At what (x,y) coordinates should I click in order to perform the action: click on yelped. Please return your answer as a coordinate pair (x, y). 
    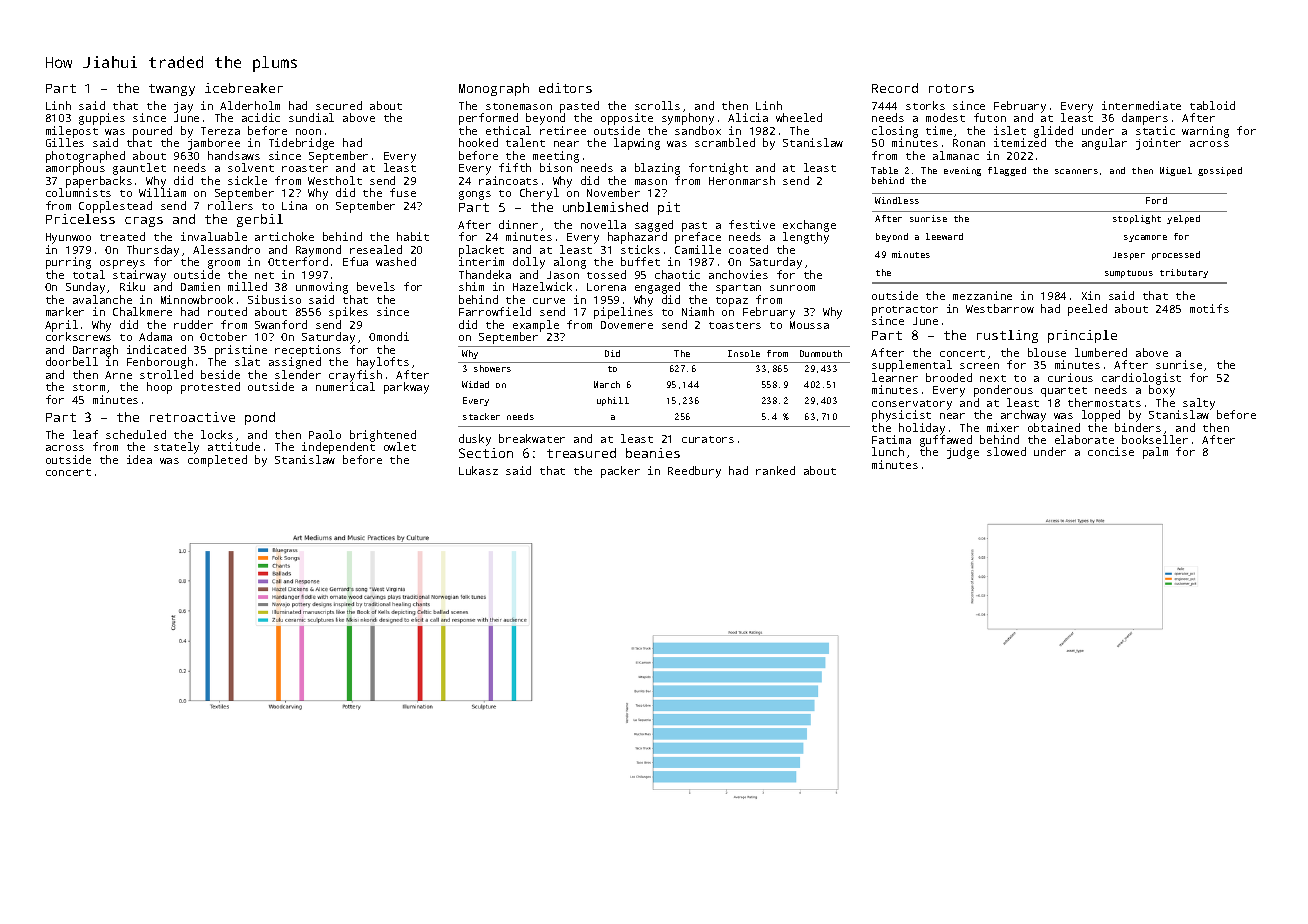
    Looking at the image, I should click on (1183, 219).
